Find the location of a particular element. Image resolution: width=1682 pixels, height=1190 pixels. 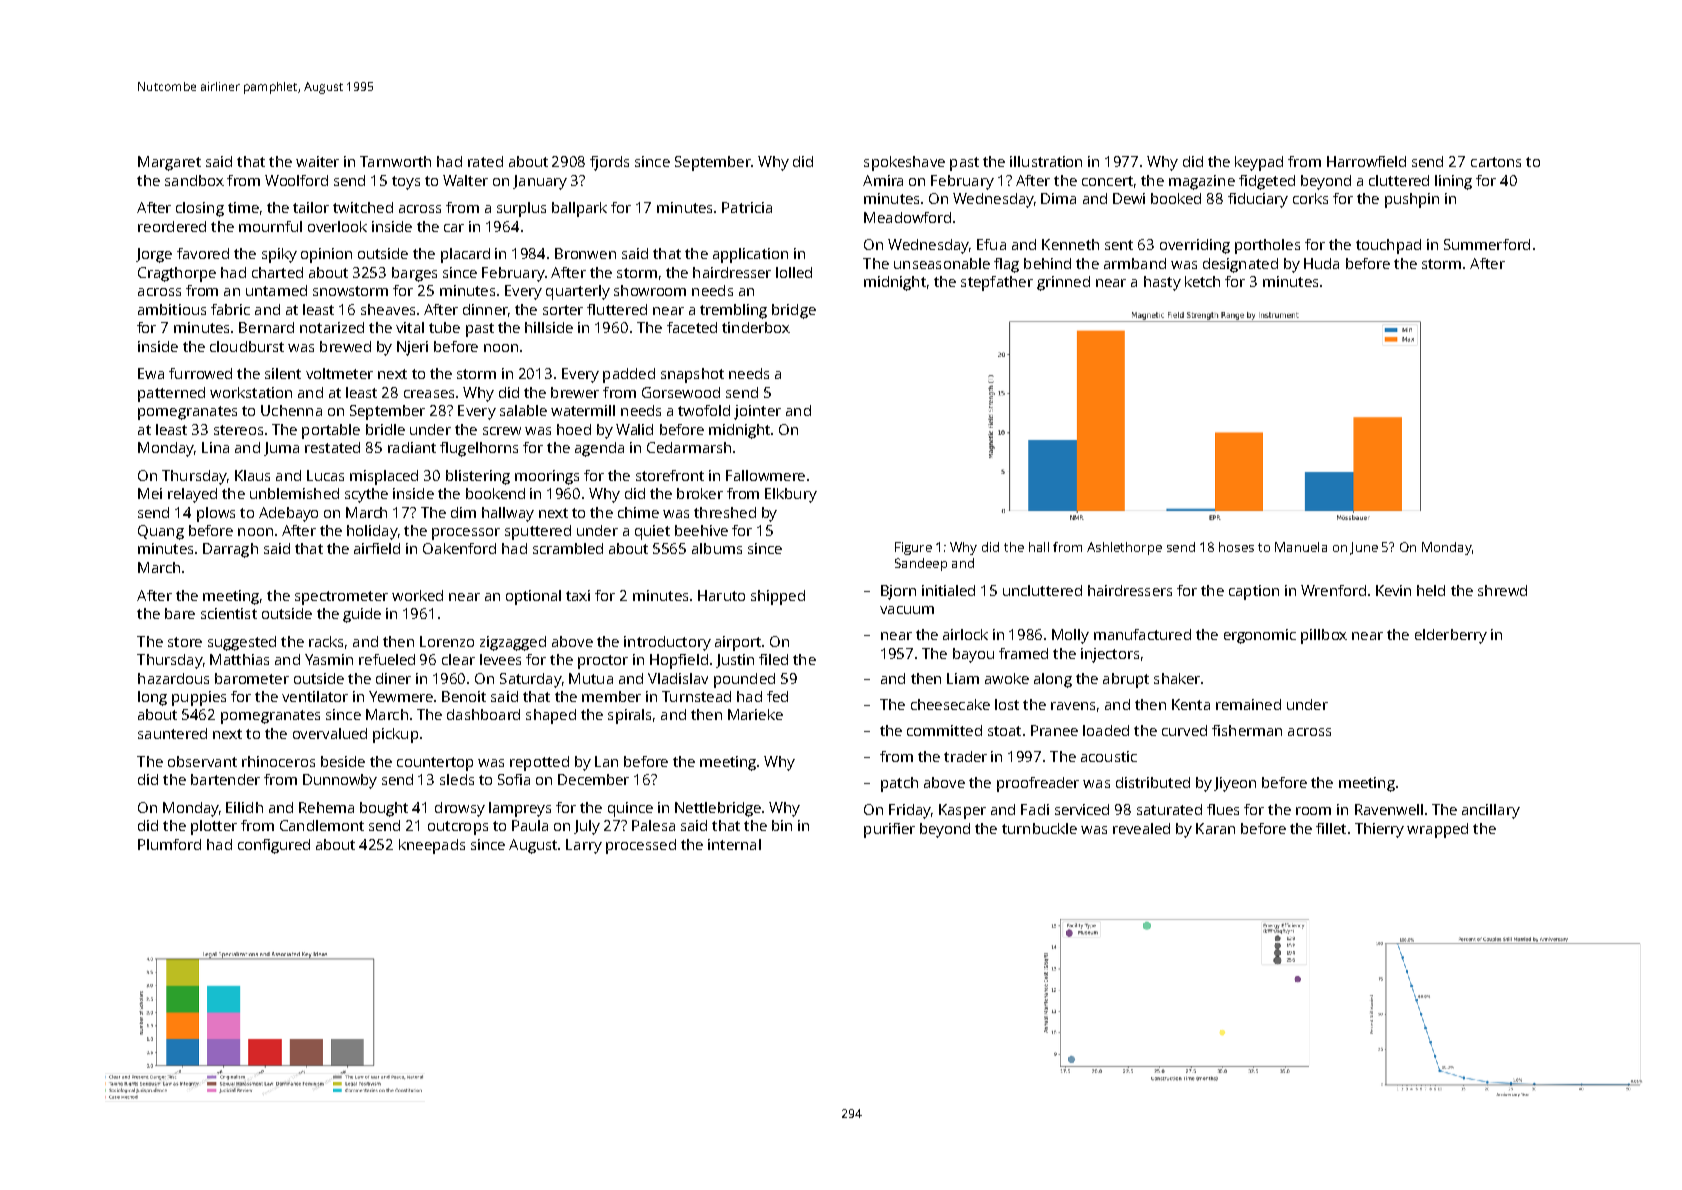

wrapped is located at coordinates (1437, 830).
